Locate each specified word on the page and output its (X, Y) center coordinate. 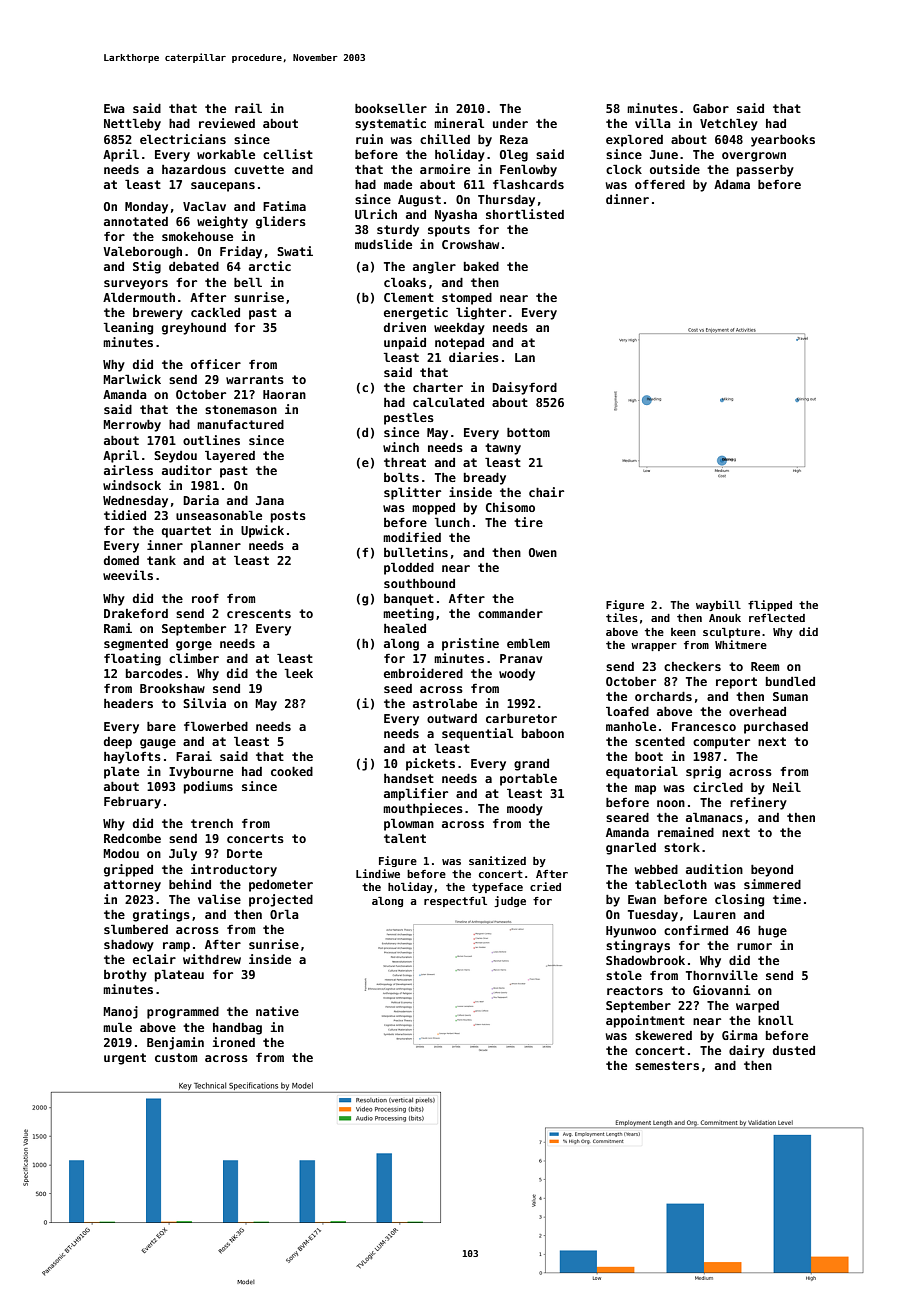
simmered (772, 884)
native (277, 1011)
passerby (765, 171)
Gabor (711, 108)
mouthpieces (423, 809)
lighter (481, 313)
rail (248, 108)
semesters (667, 1065)
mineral (459, 123)
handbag (237, 1029)
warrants (255, 379)
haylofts (132, 757)
